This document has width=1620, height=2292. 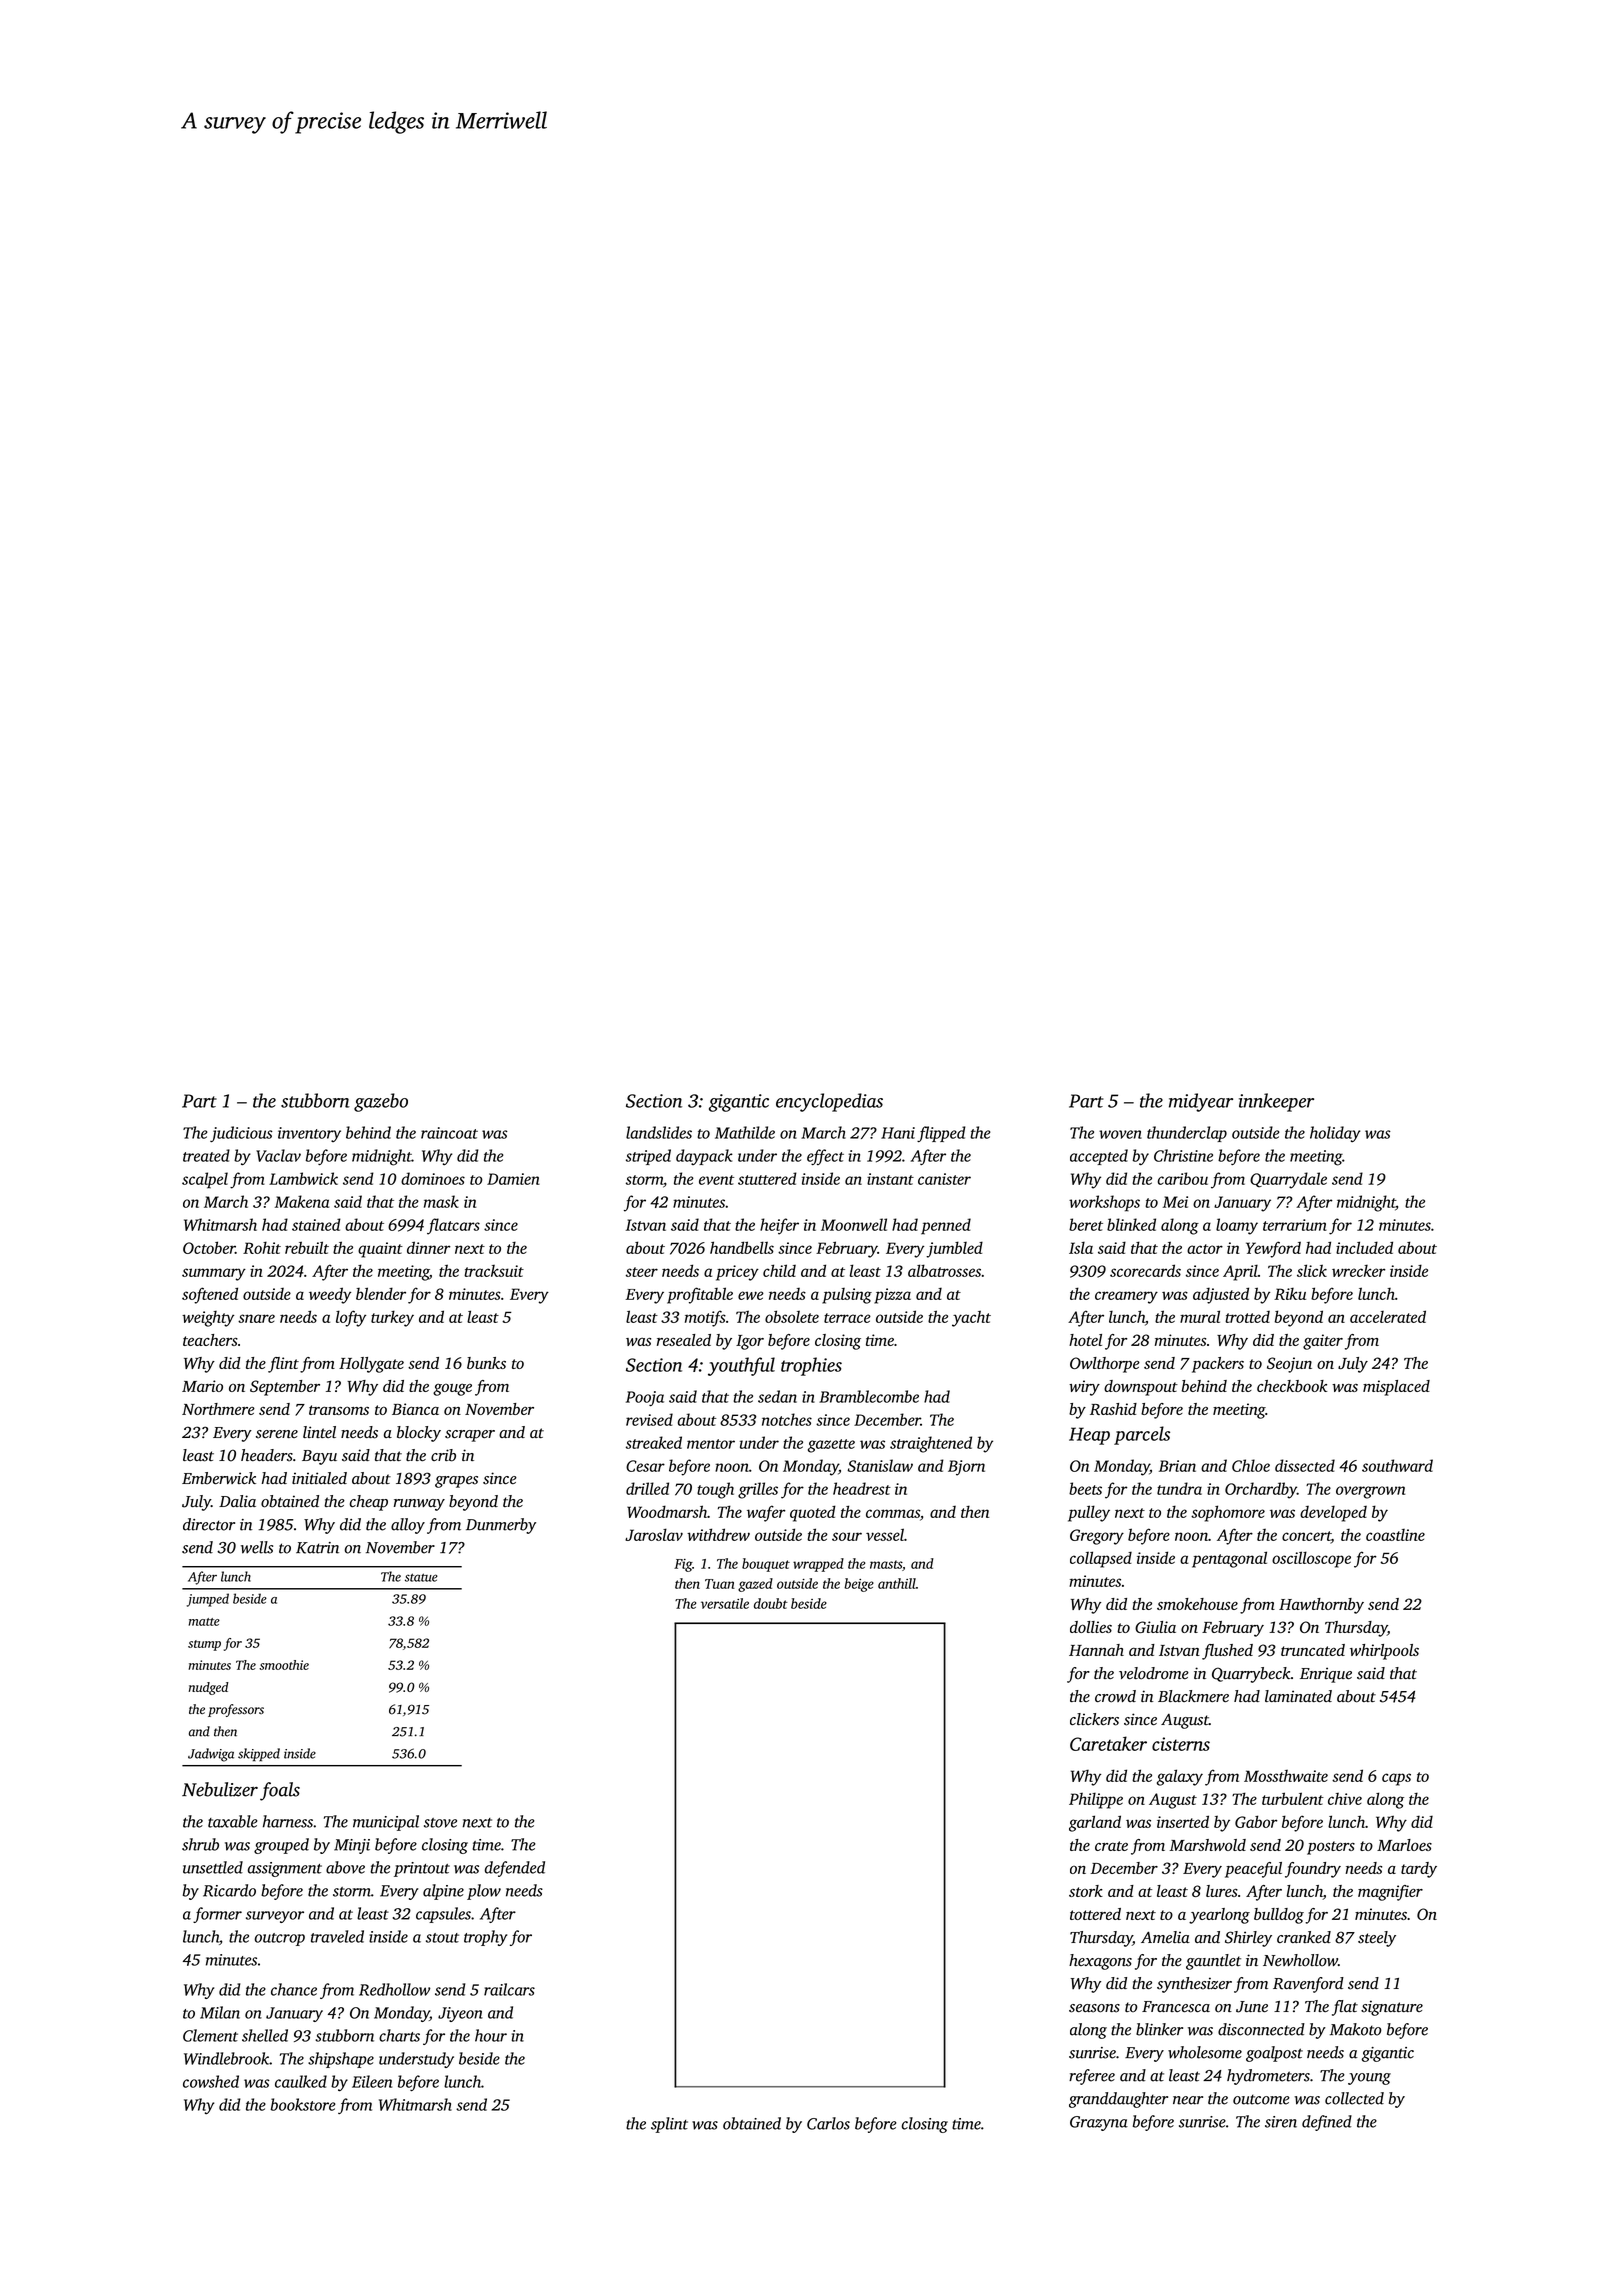 I want to click on innkeeper, so click(x=1276, y=1102).
